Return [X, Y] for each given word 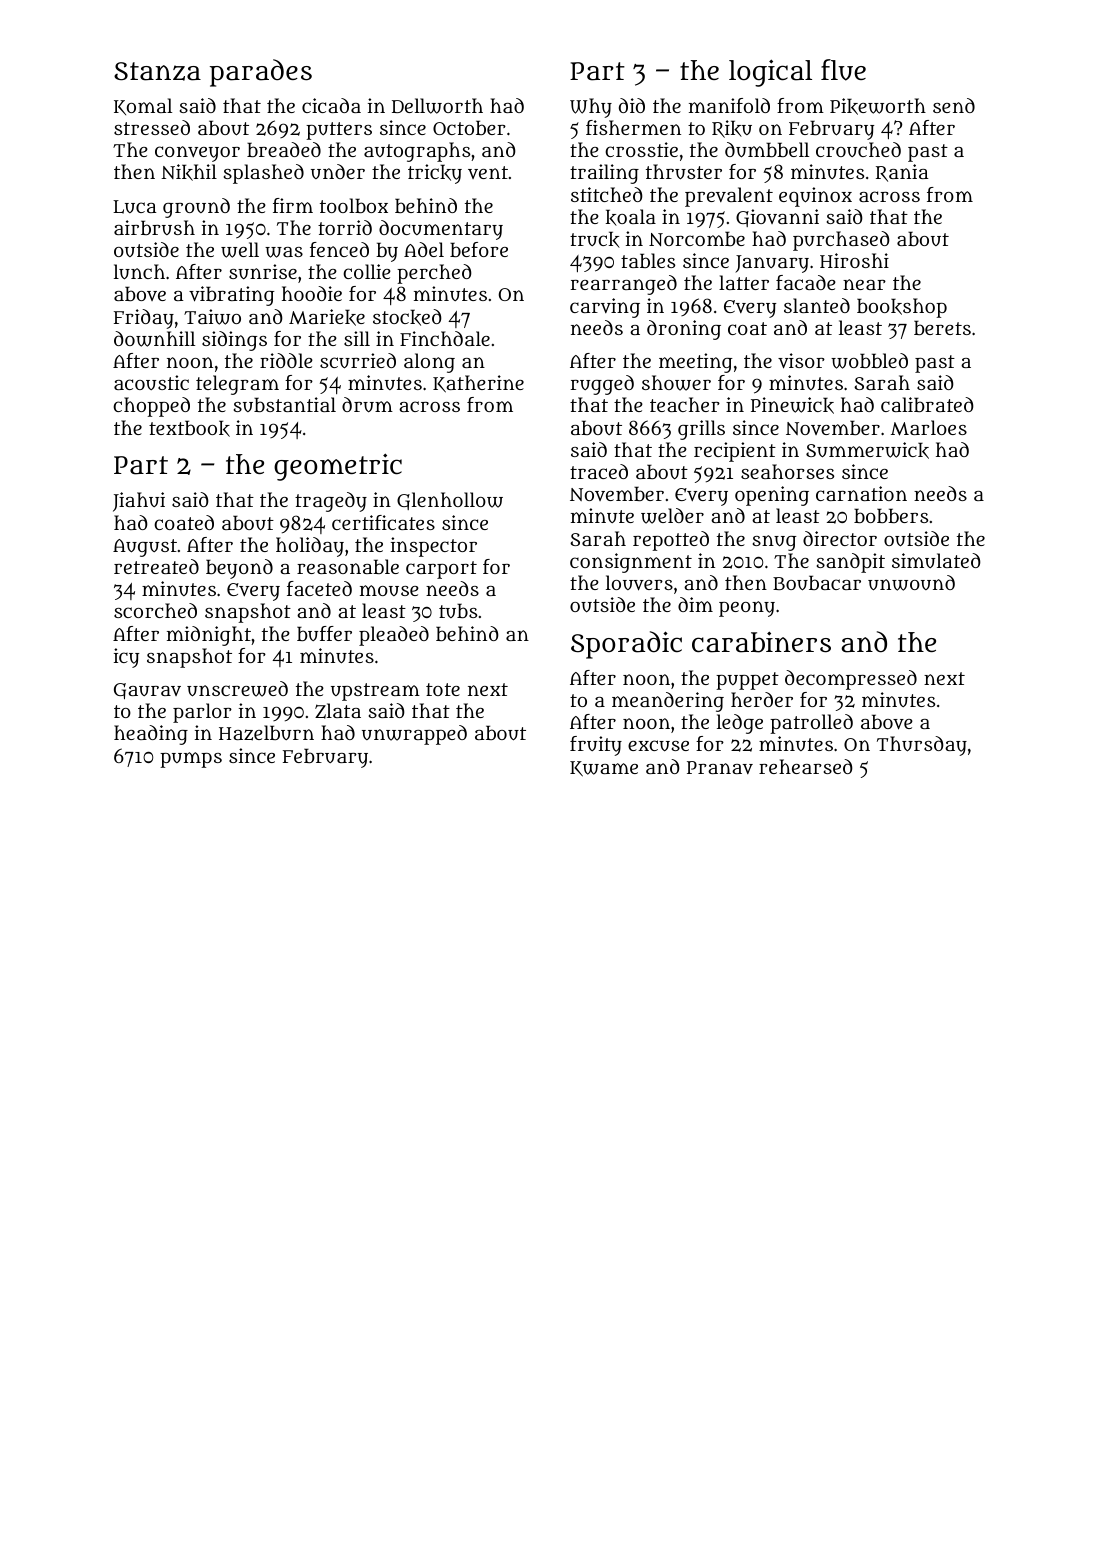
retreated [156, 566]
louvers [639, 583]
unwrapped [414, 735]
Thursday [922, 746]
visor [801, 361]
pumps [191, 760]
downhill [154, 339]
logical [770, 73]
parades [261, 73]
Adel [424, 249]
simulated [936, 560]
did [632, 105]
